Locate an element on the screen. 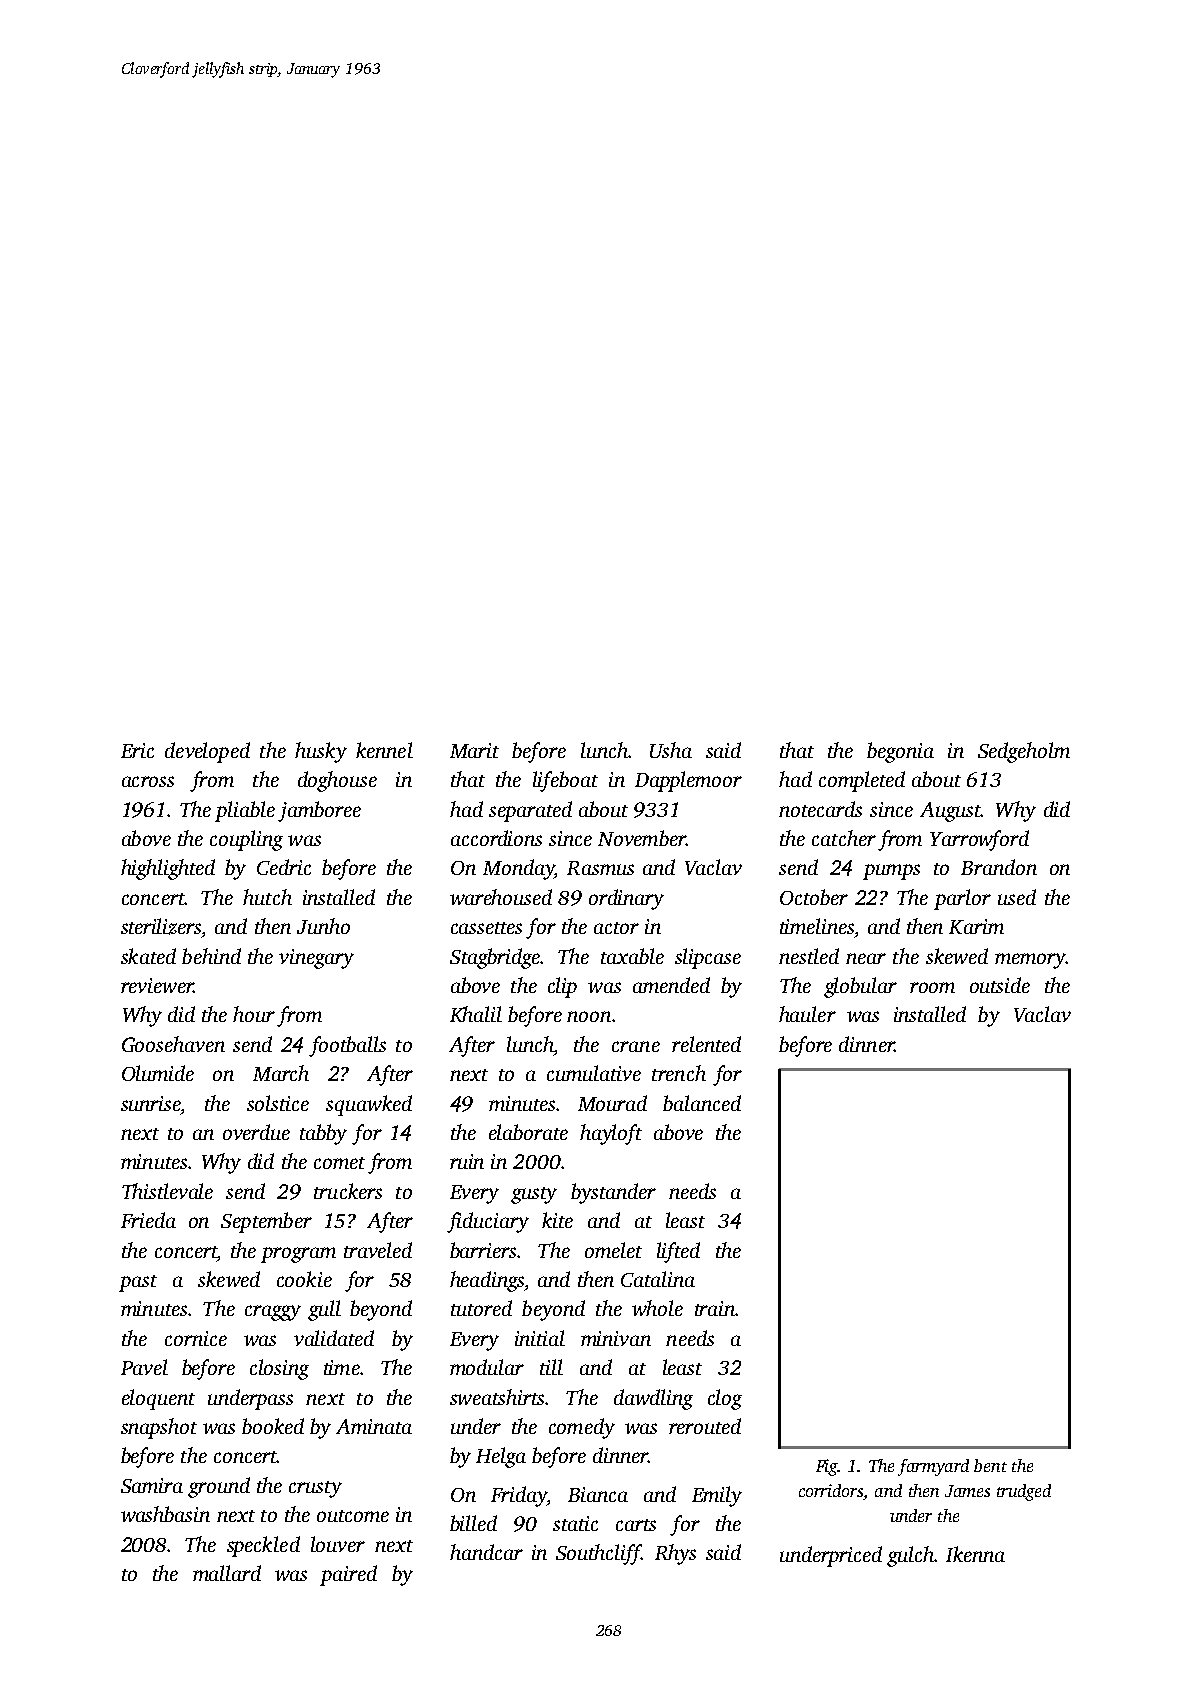 The height and width of the screenshot is (1684, 1191). train is located at coordinates (715, 1308).
